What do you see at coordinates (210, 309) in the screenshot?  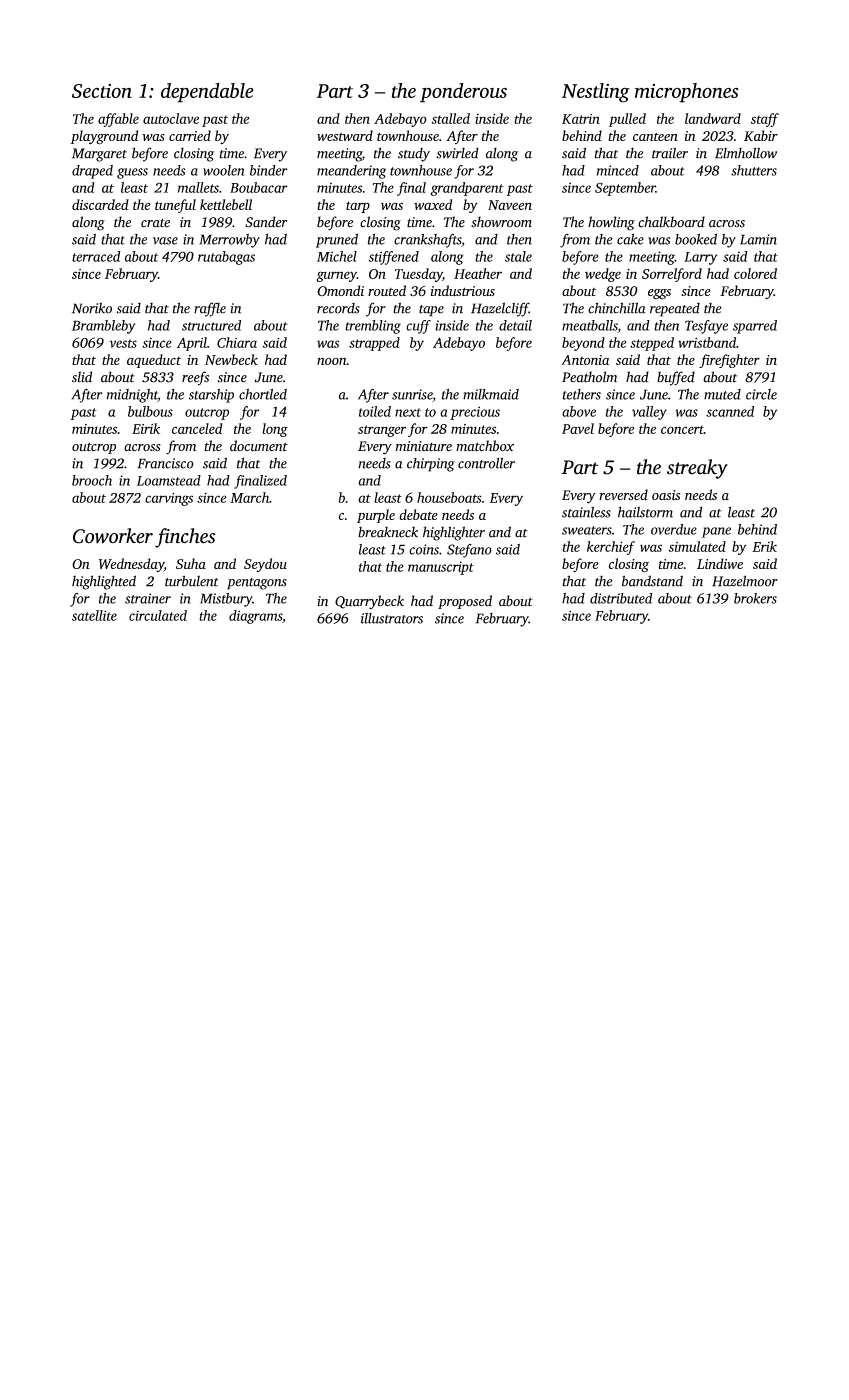 I see `raffle` at bounding box center [210, 309].
